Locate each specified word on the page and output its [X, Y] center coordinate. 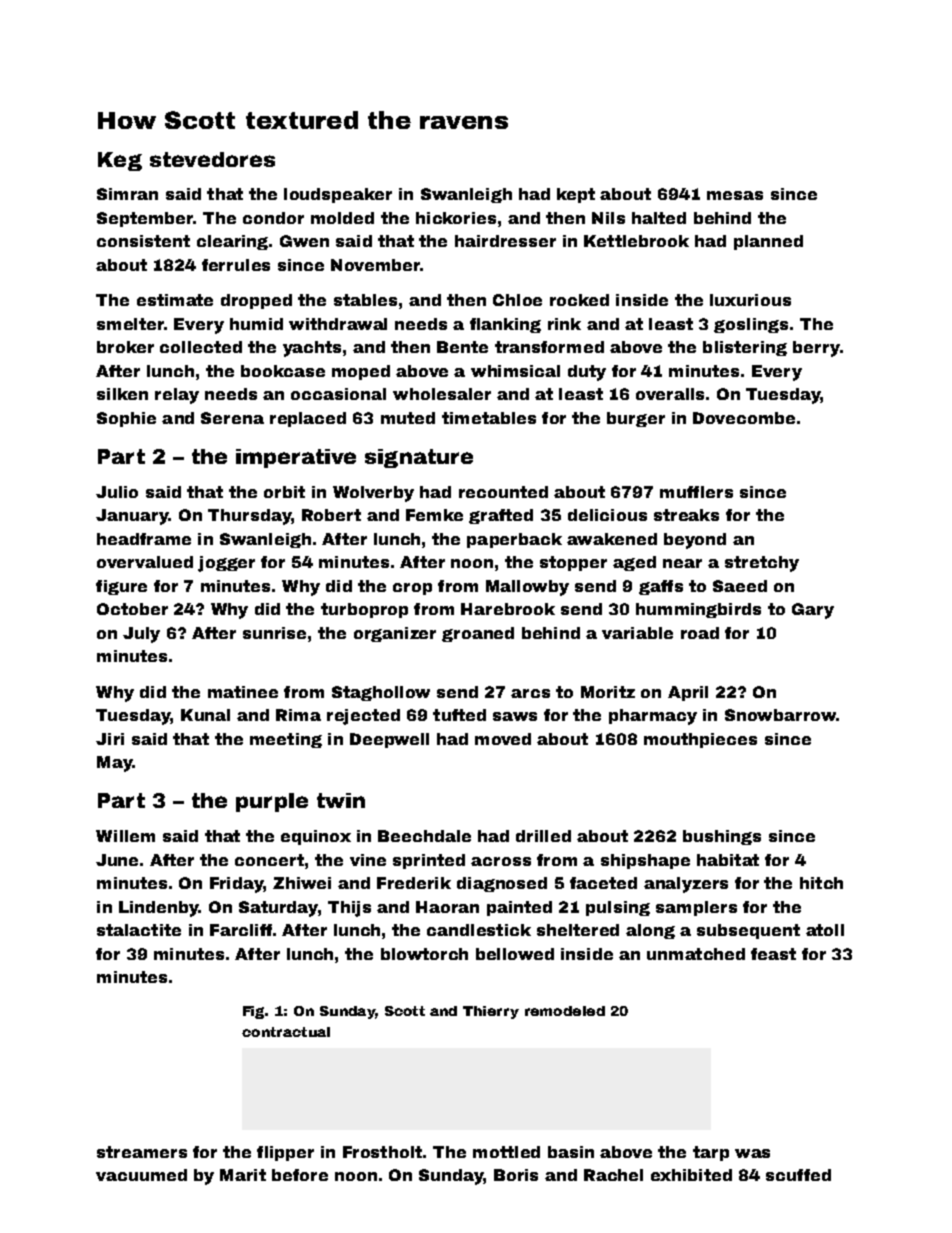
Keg [120, 161]
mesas [735, 195]
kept [576, 195]
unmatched [696, 954]
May [114, 764]
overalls [670, 394]
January [132, 517]
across [501, 861]
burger [636, 419]
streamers [142, 1152]
